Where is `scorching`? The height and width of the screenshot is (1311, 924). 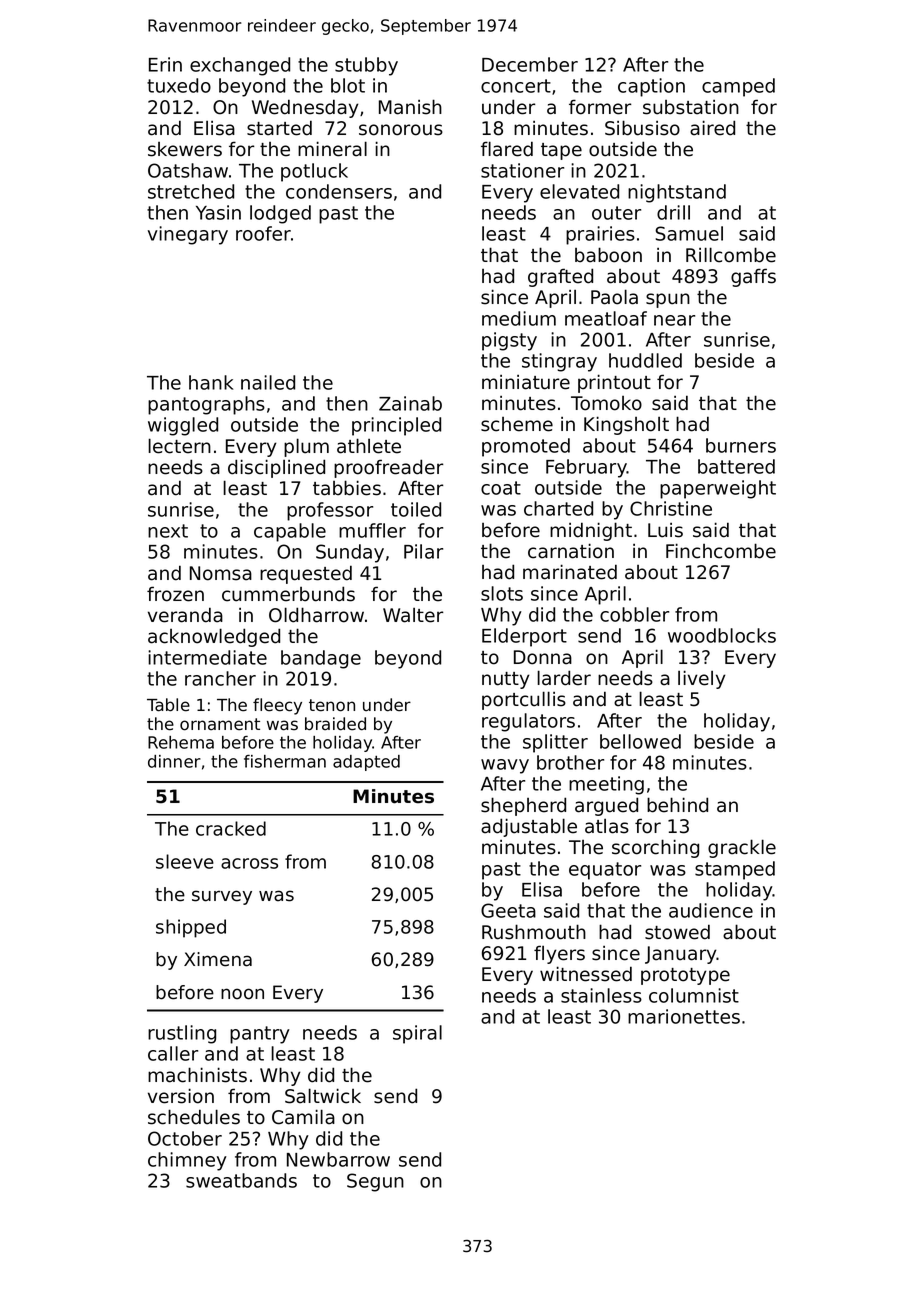
scorching is located at coordinates (655, 848).
